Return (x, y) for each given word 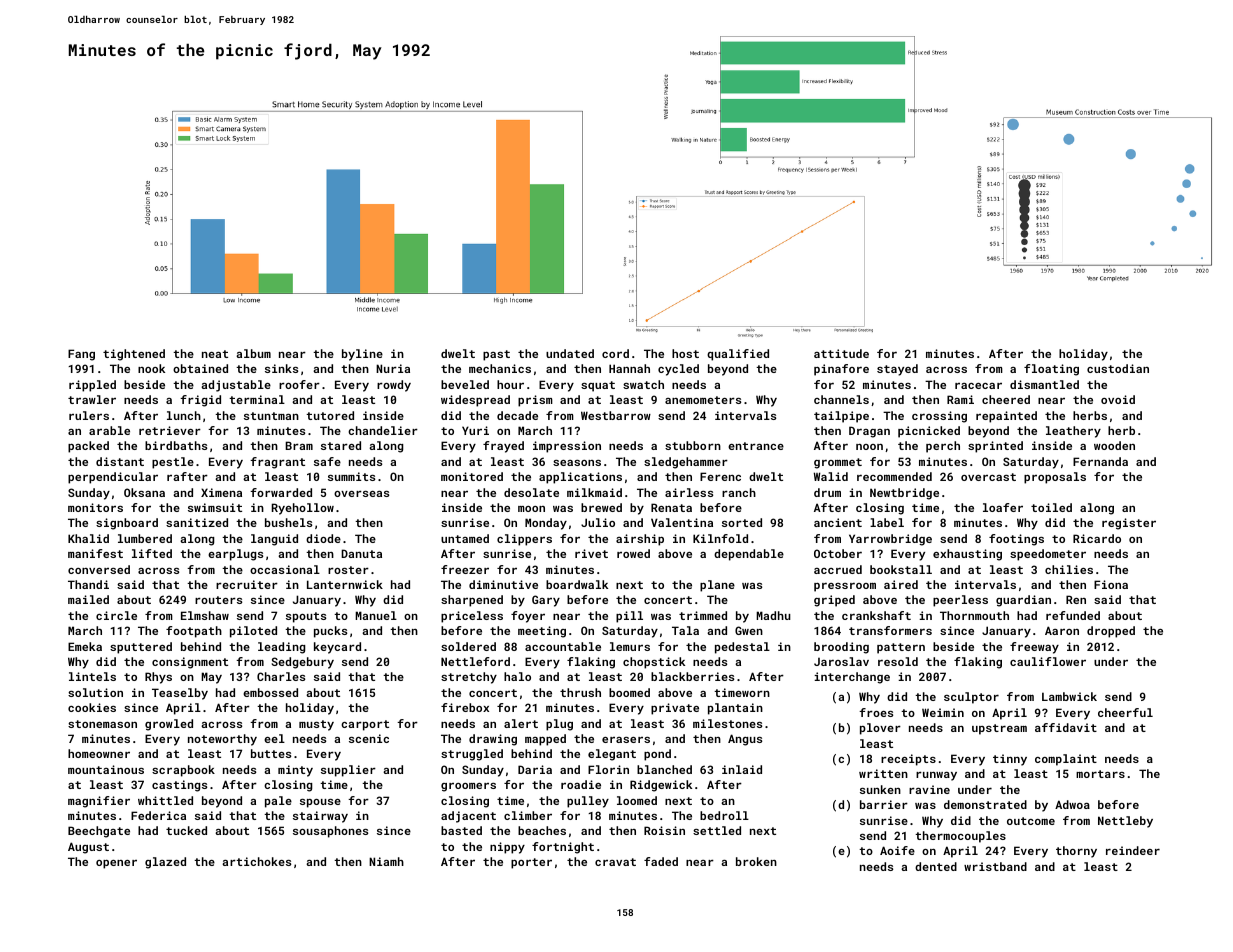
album (253, 353)
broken (756, 861)
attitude (841, 353)
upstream (999, 729)
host (685, 353)
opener (116, 864)
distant (120, 461)
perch (943, 447)
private (675, 709)
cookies (92, 707)
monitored (472, 476)
